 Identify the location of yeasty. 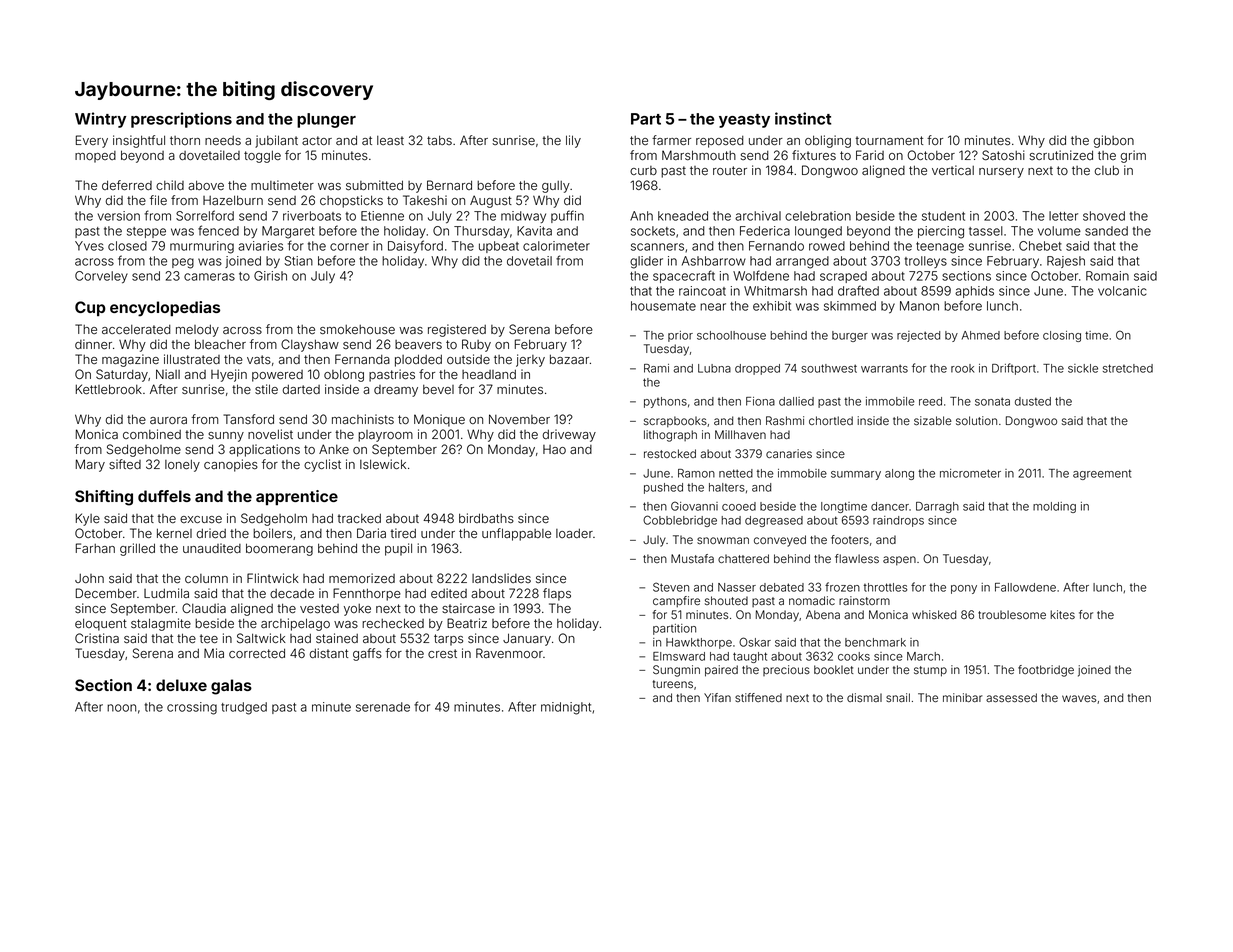
(744, 121).
